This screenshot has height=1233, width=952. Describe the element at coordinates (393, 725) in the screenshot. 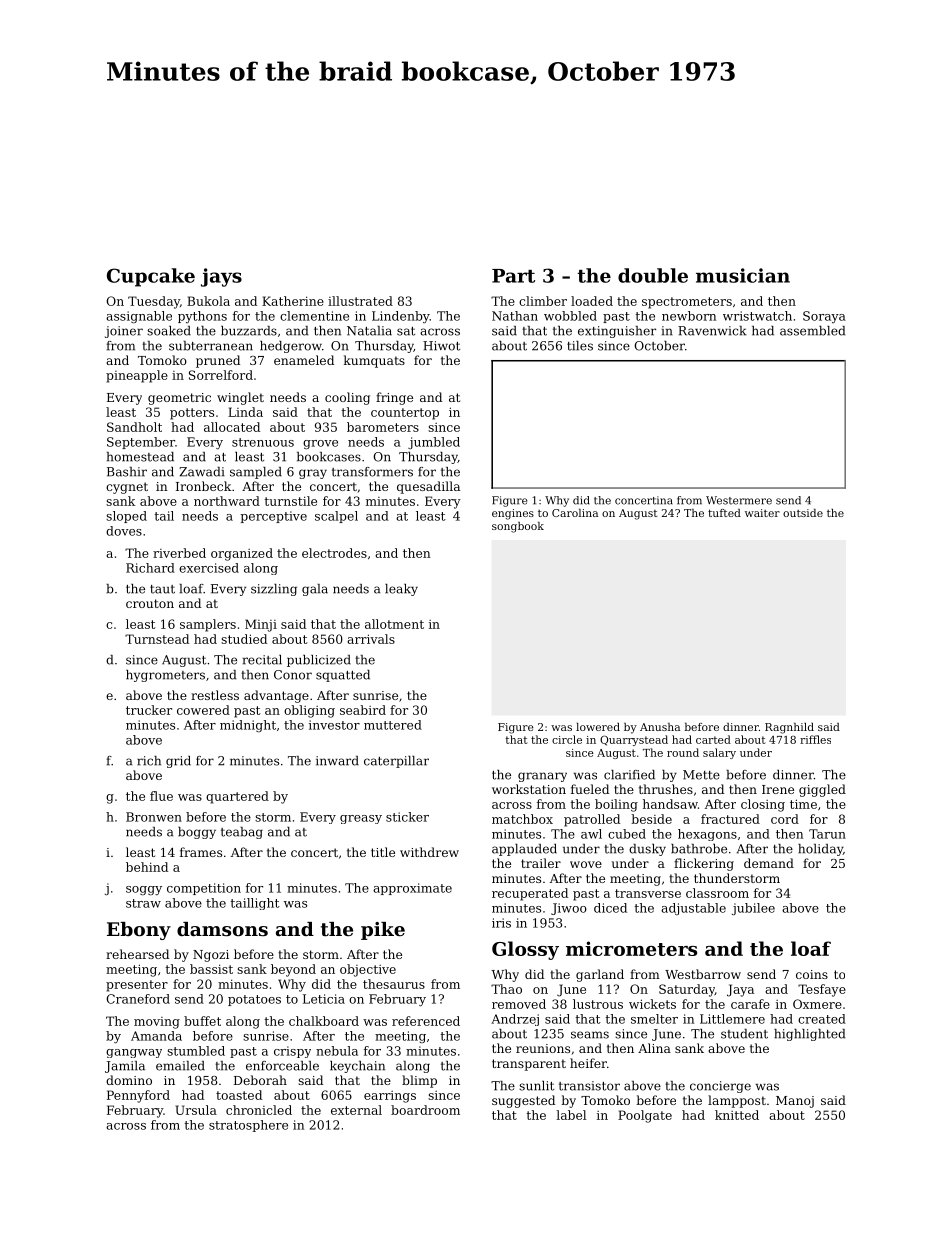

I see `muttered` at that location.
